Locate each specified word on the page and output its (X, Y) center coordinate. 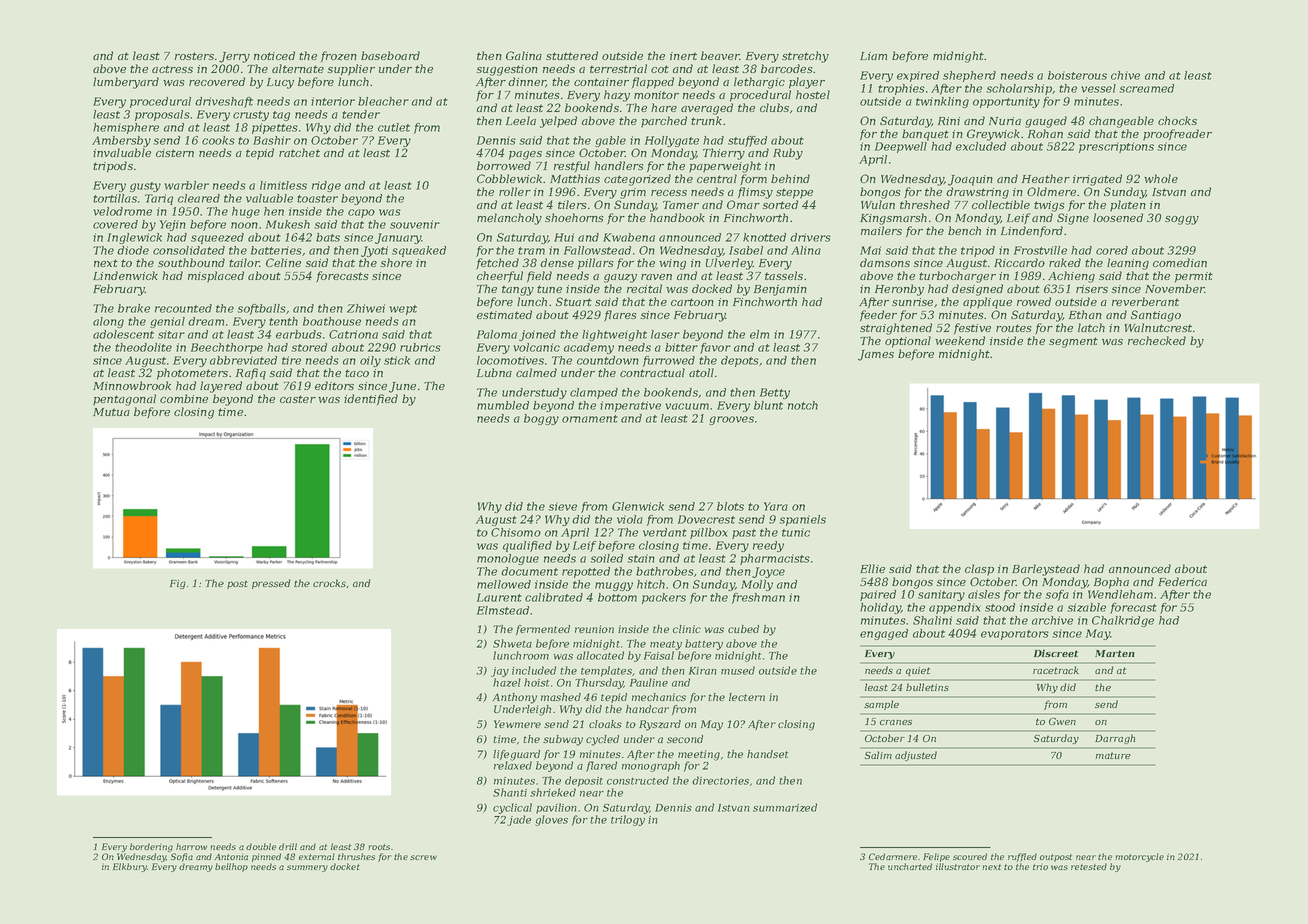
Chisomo (516, 532)
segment (1073, 342)
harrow (191, 846)
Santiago (1156, 316)
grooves (731, 420)
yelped (558, 122)
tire (291, 360)
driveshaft (224, 102)
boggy (541, 419)
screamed (1146, 88)
